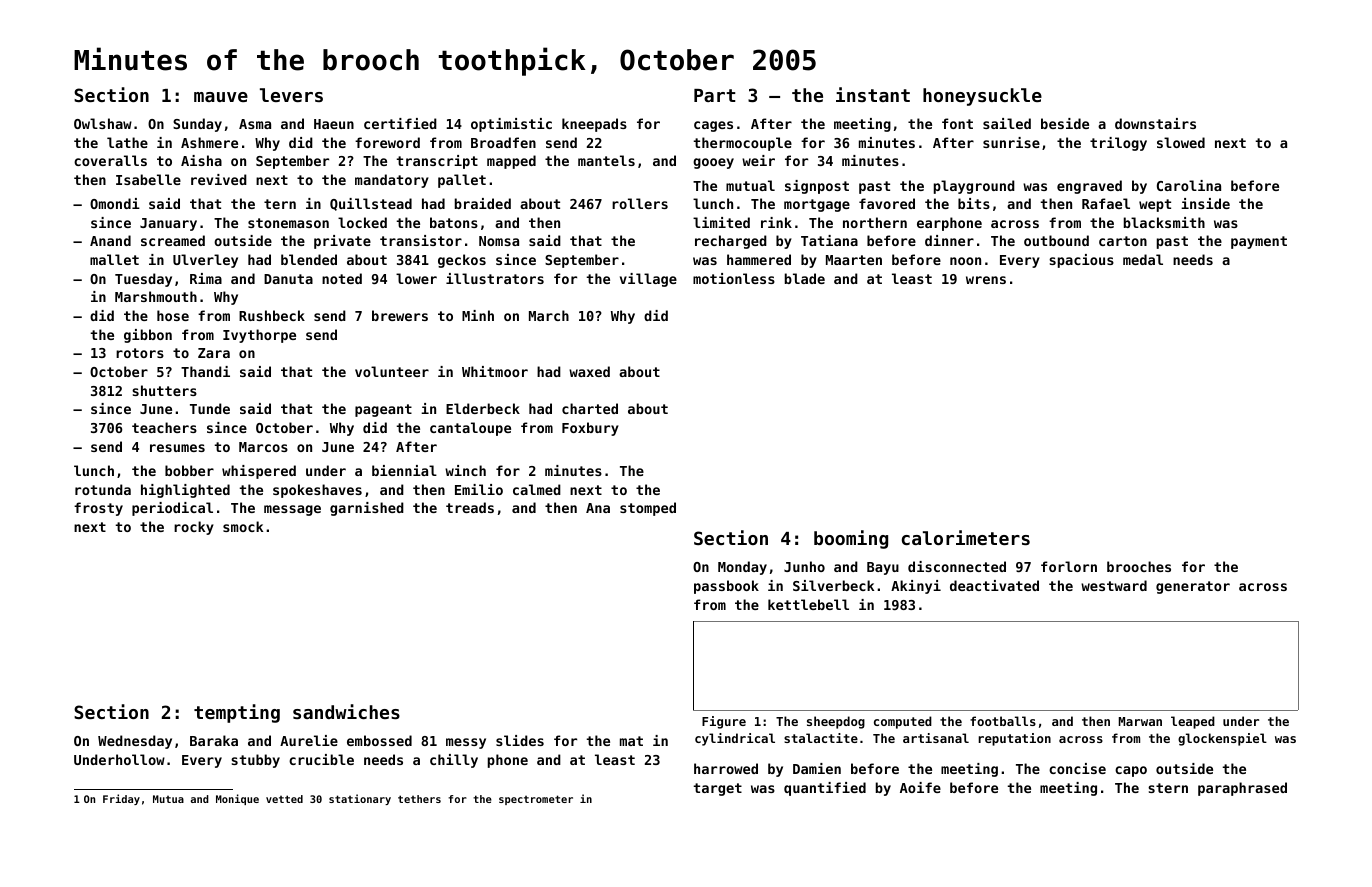  Describe the element at coordinates (717, 789) in the document. I see `target` at that location.
